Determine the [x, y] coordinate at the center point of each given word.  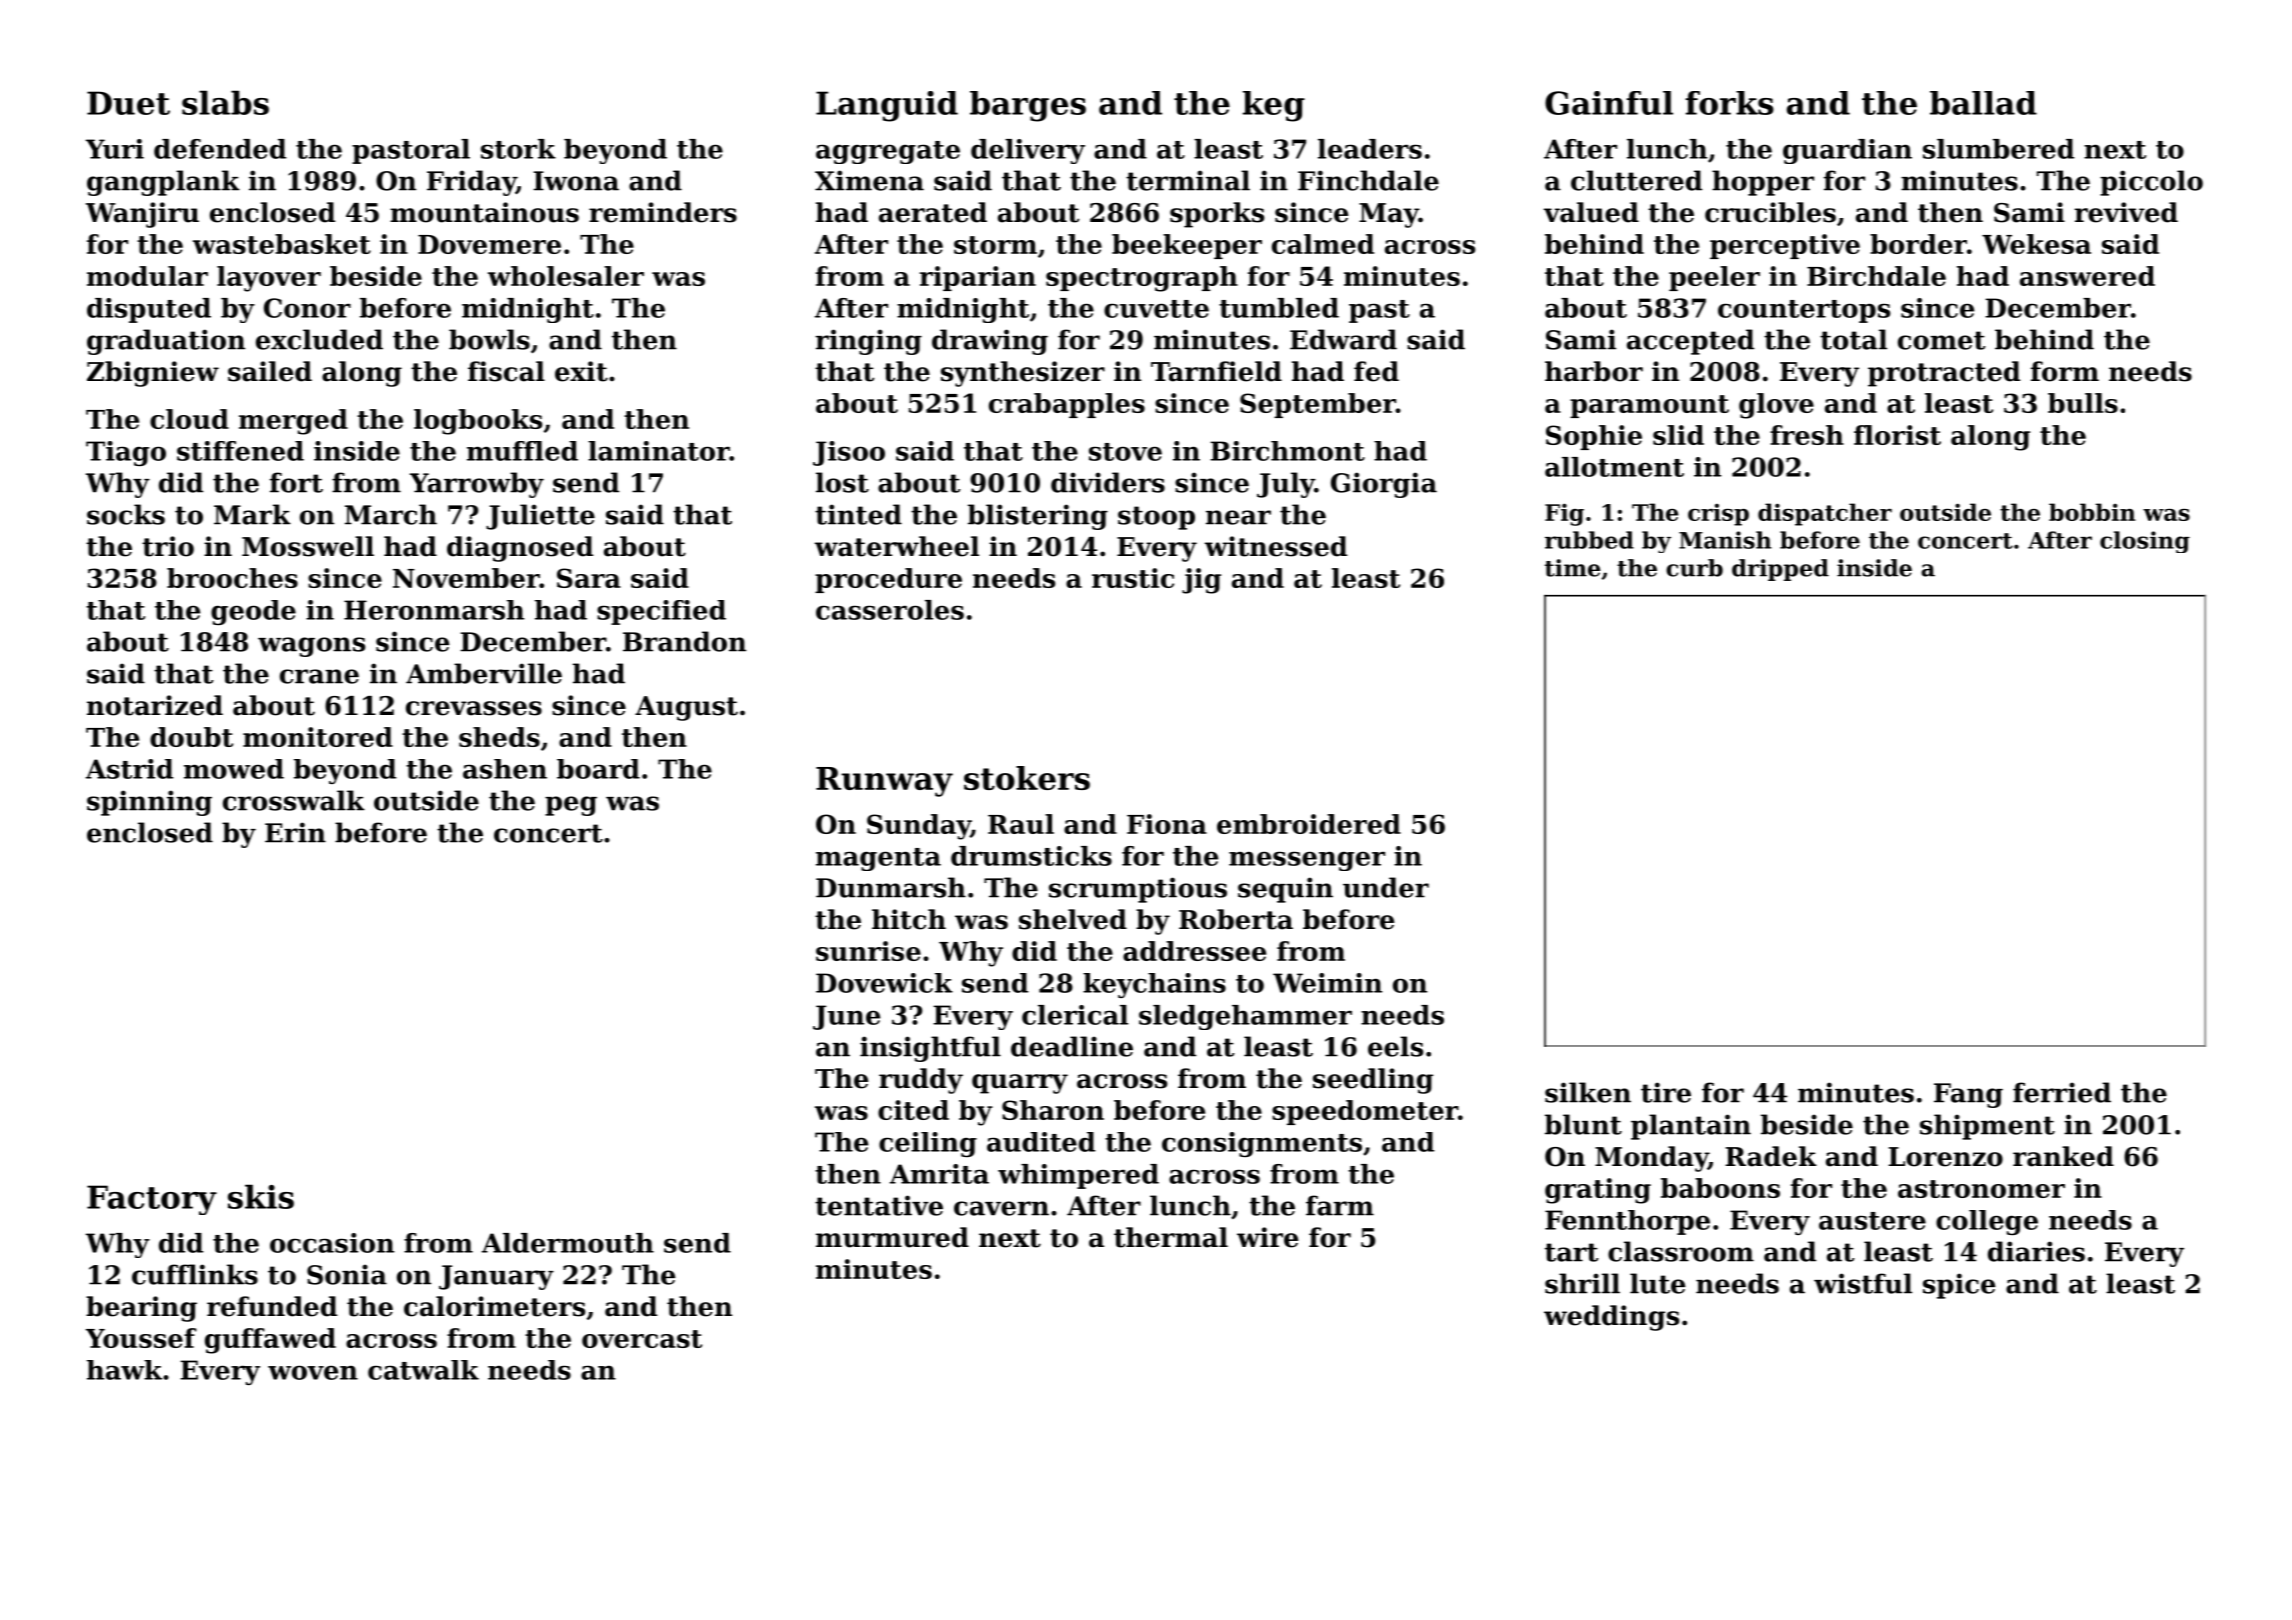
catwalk [423, 1370]
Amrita [939, 1174]
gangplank [163, 183]
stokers [1027, 778]
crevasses [474, 708]
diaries [2036, 1251]
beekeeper [1187, 246]
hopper [1763, 183]
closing [2145, 542]
